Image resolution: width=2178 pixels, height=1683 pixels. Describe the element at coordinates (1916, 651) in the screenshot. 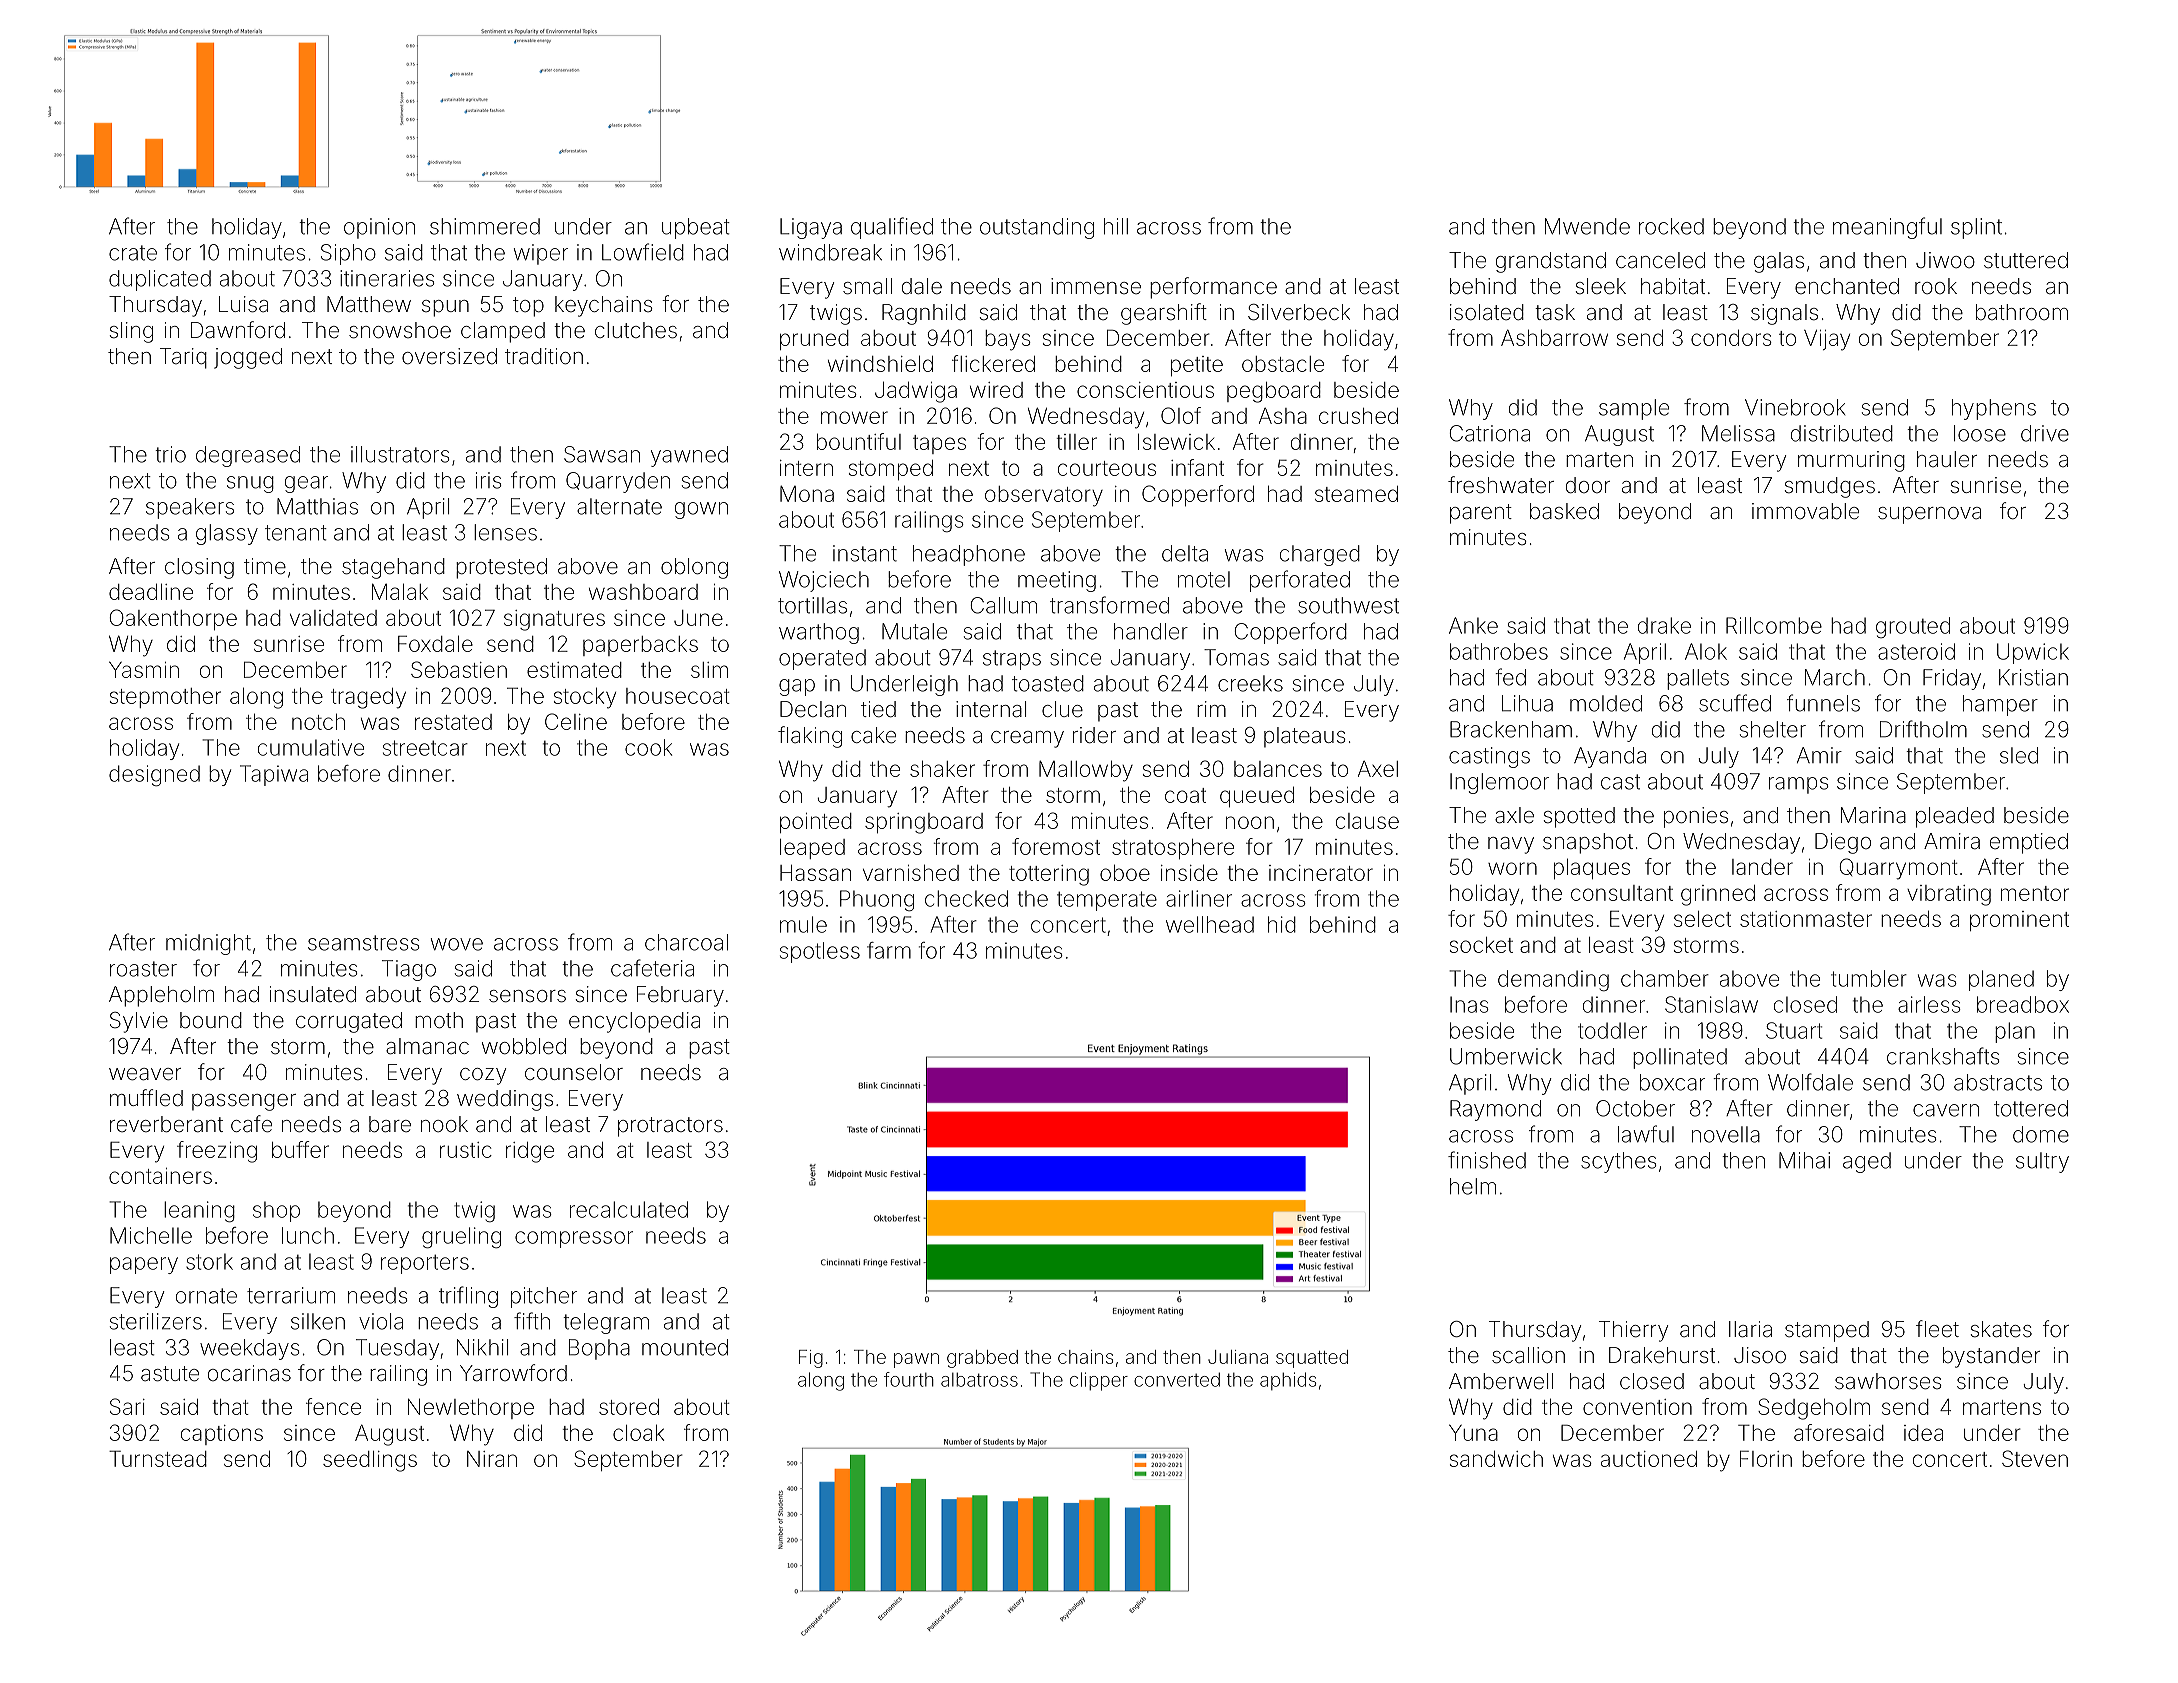

I see `asteroid` at that location.
